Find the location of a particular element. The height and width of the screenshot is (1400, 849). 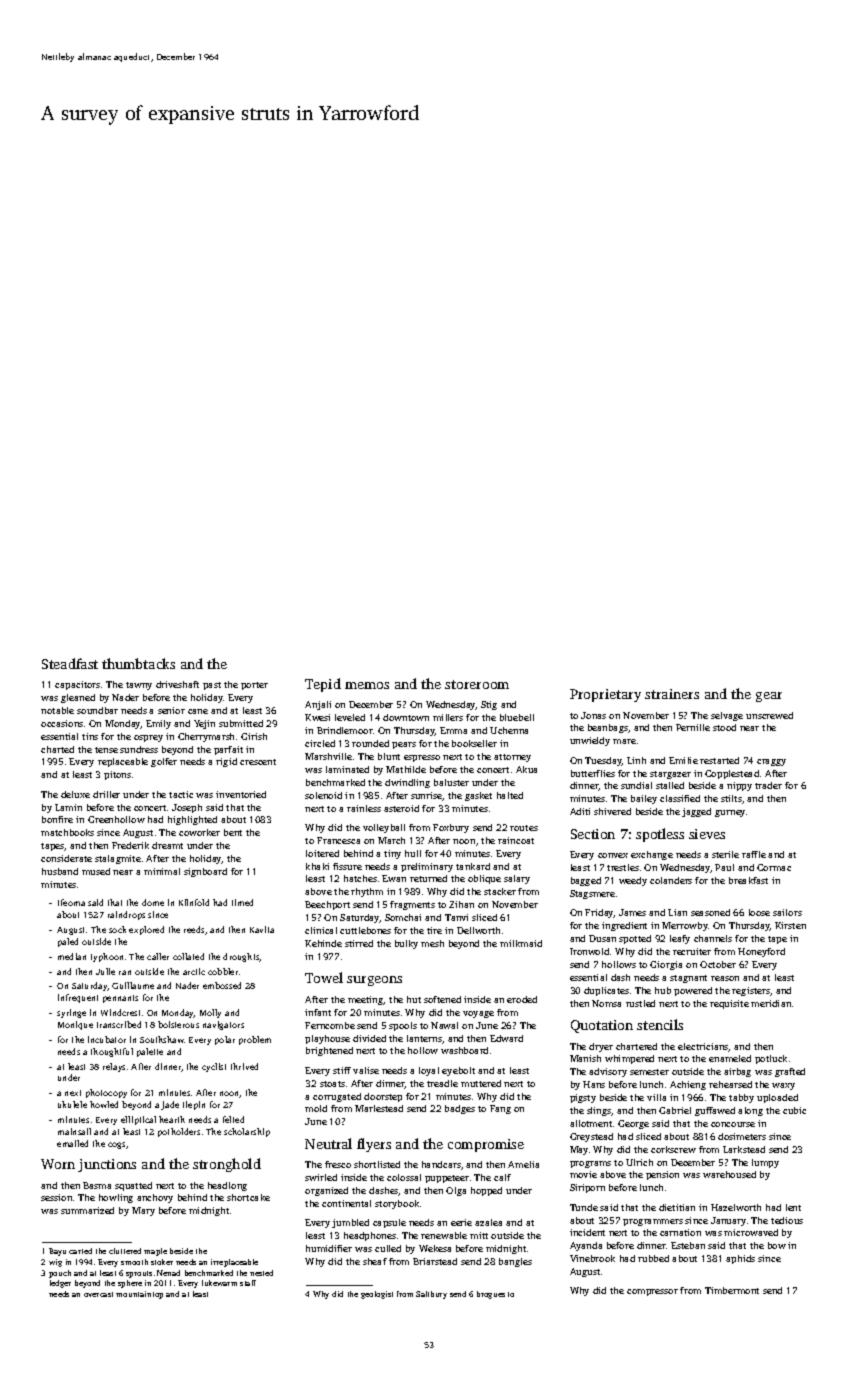

Windcrest is located at coordinates (120, 1012).
